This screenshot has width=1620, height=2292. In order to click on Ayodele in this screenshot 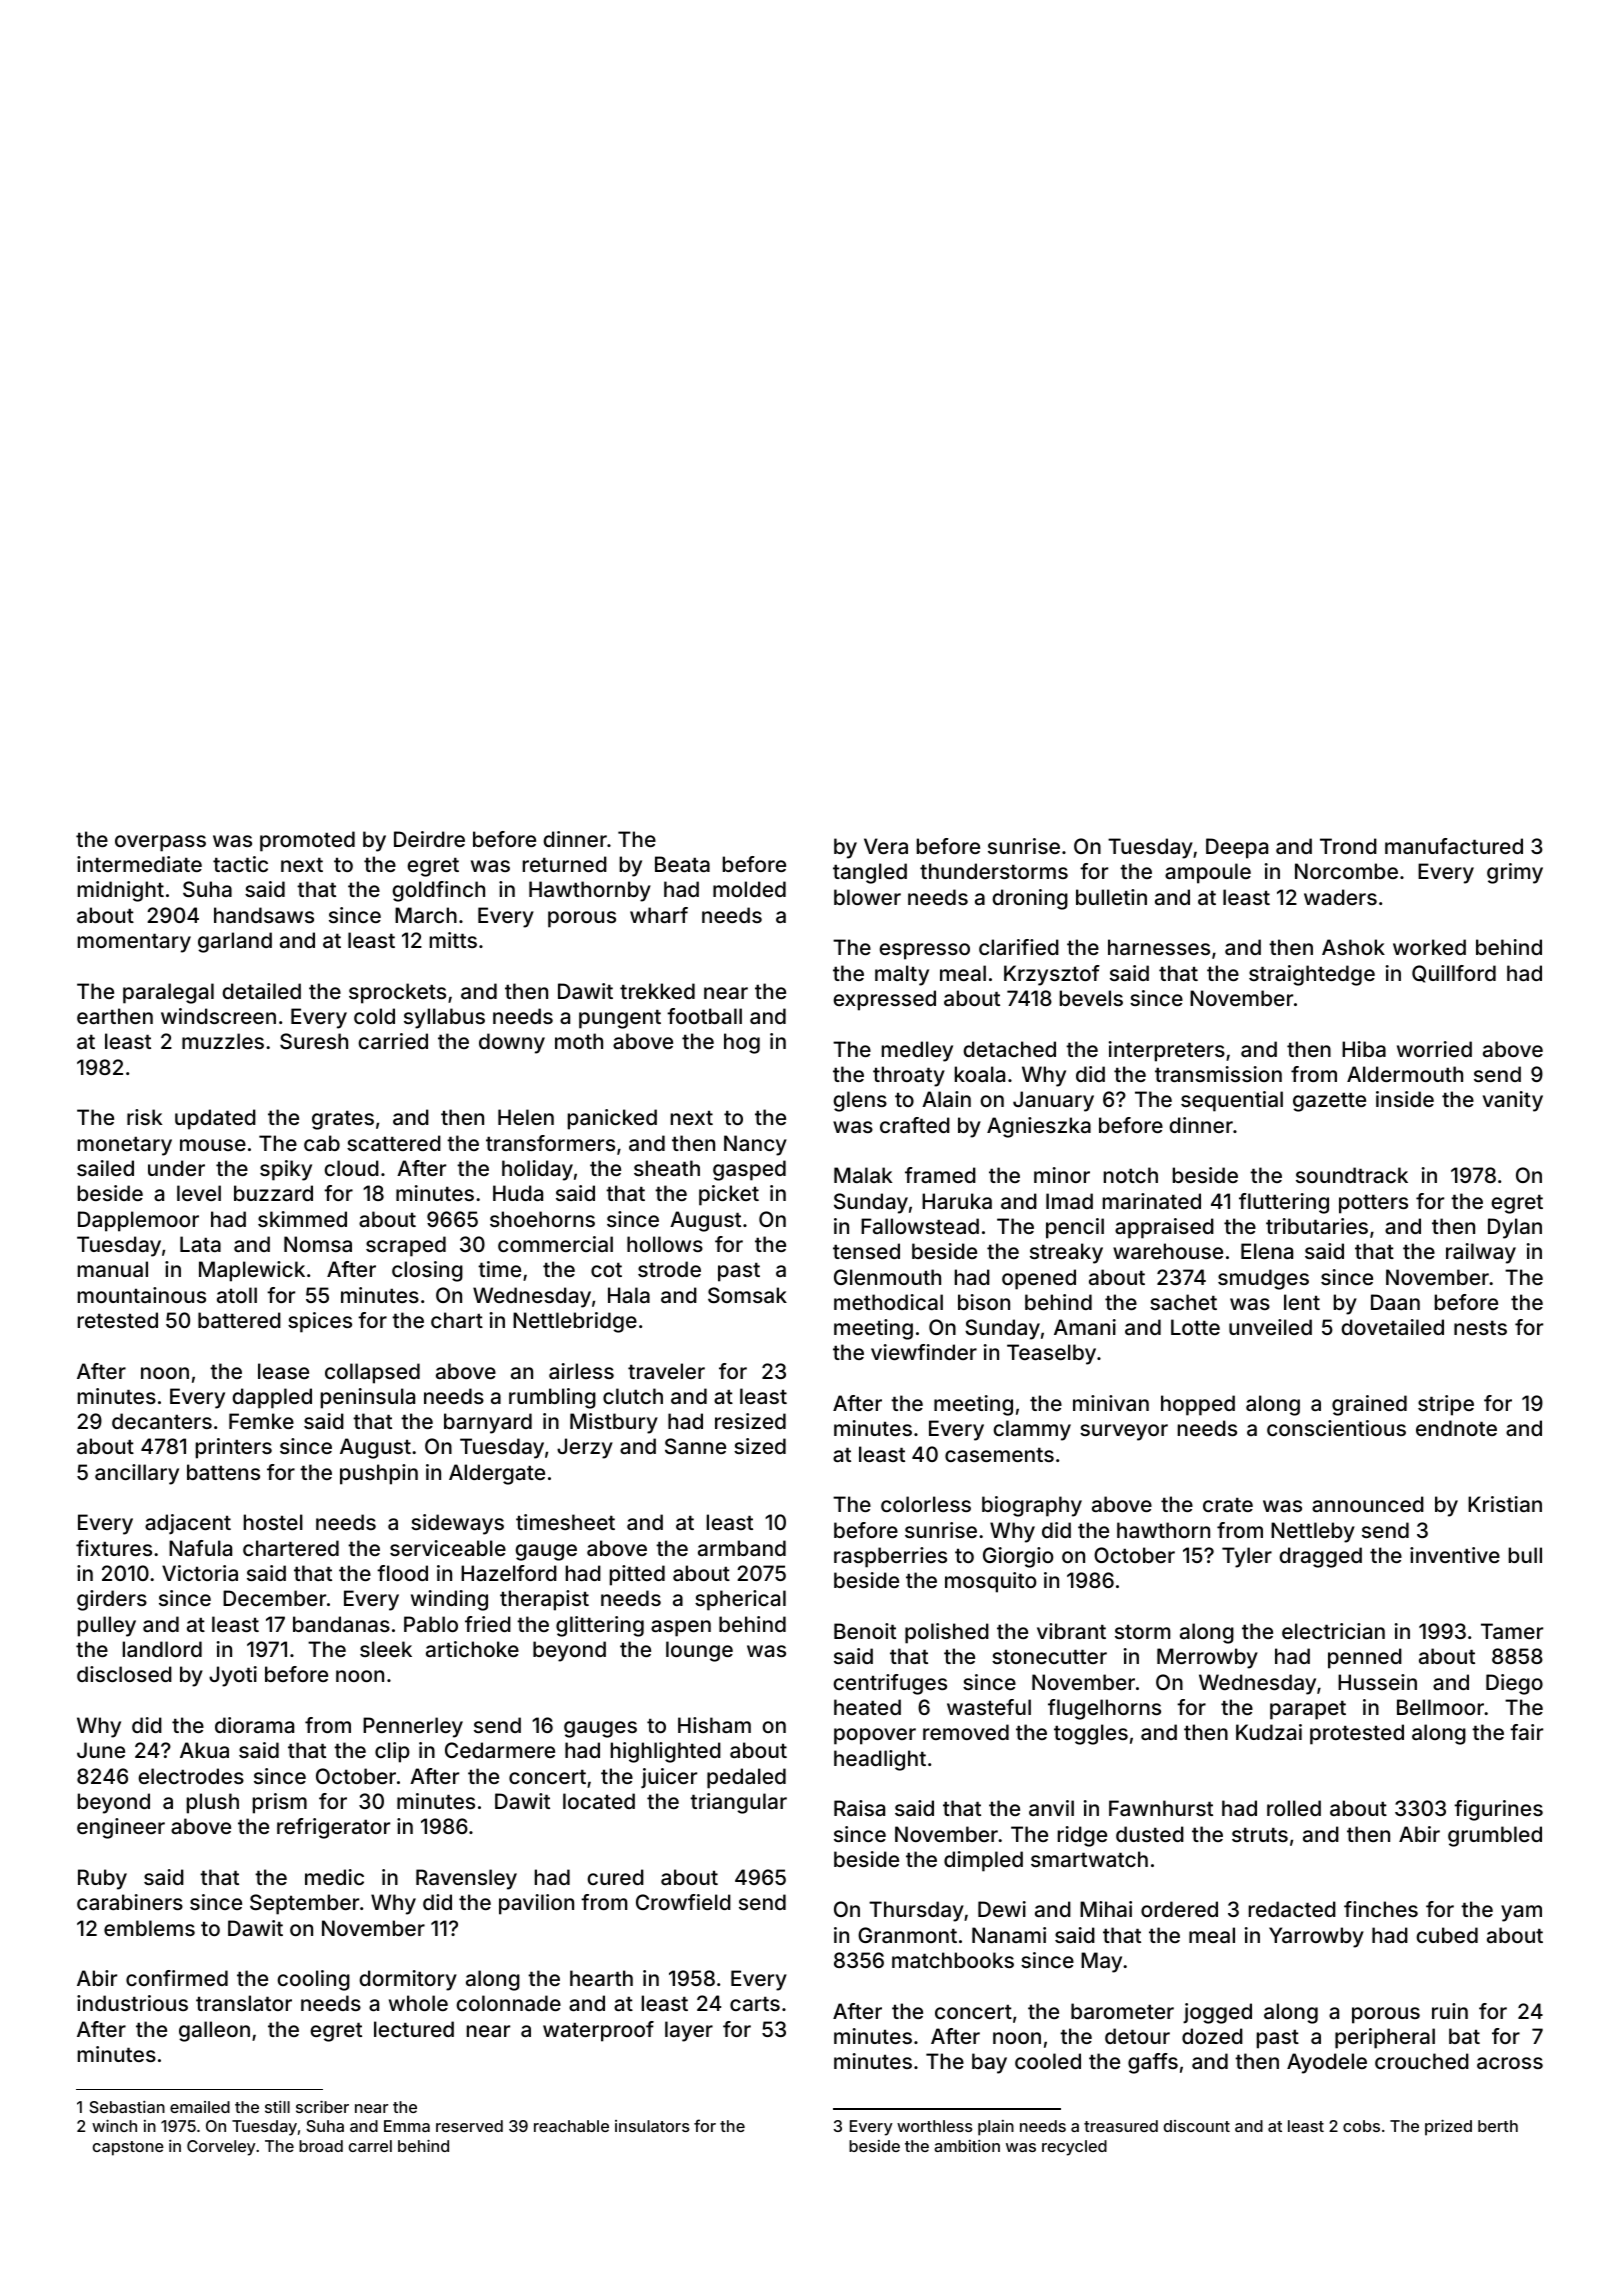, I will do `click(1327, 2063)`.
